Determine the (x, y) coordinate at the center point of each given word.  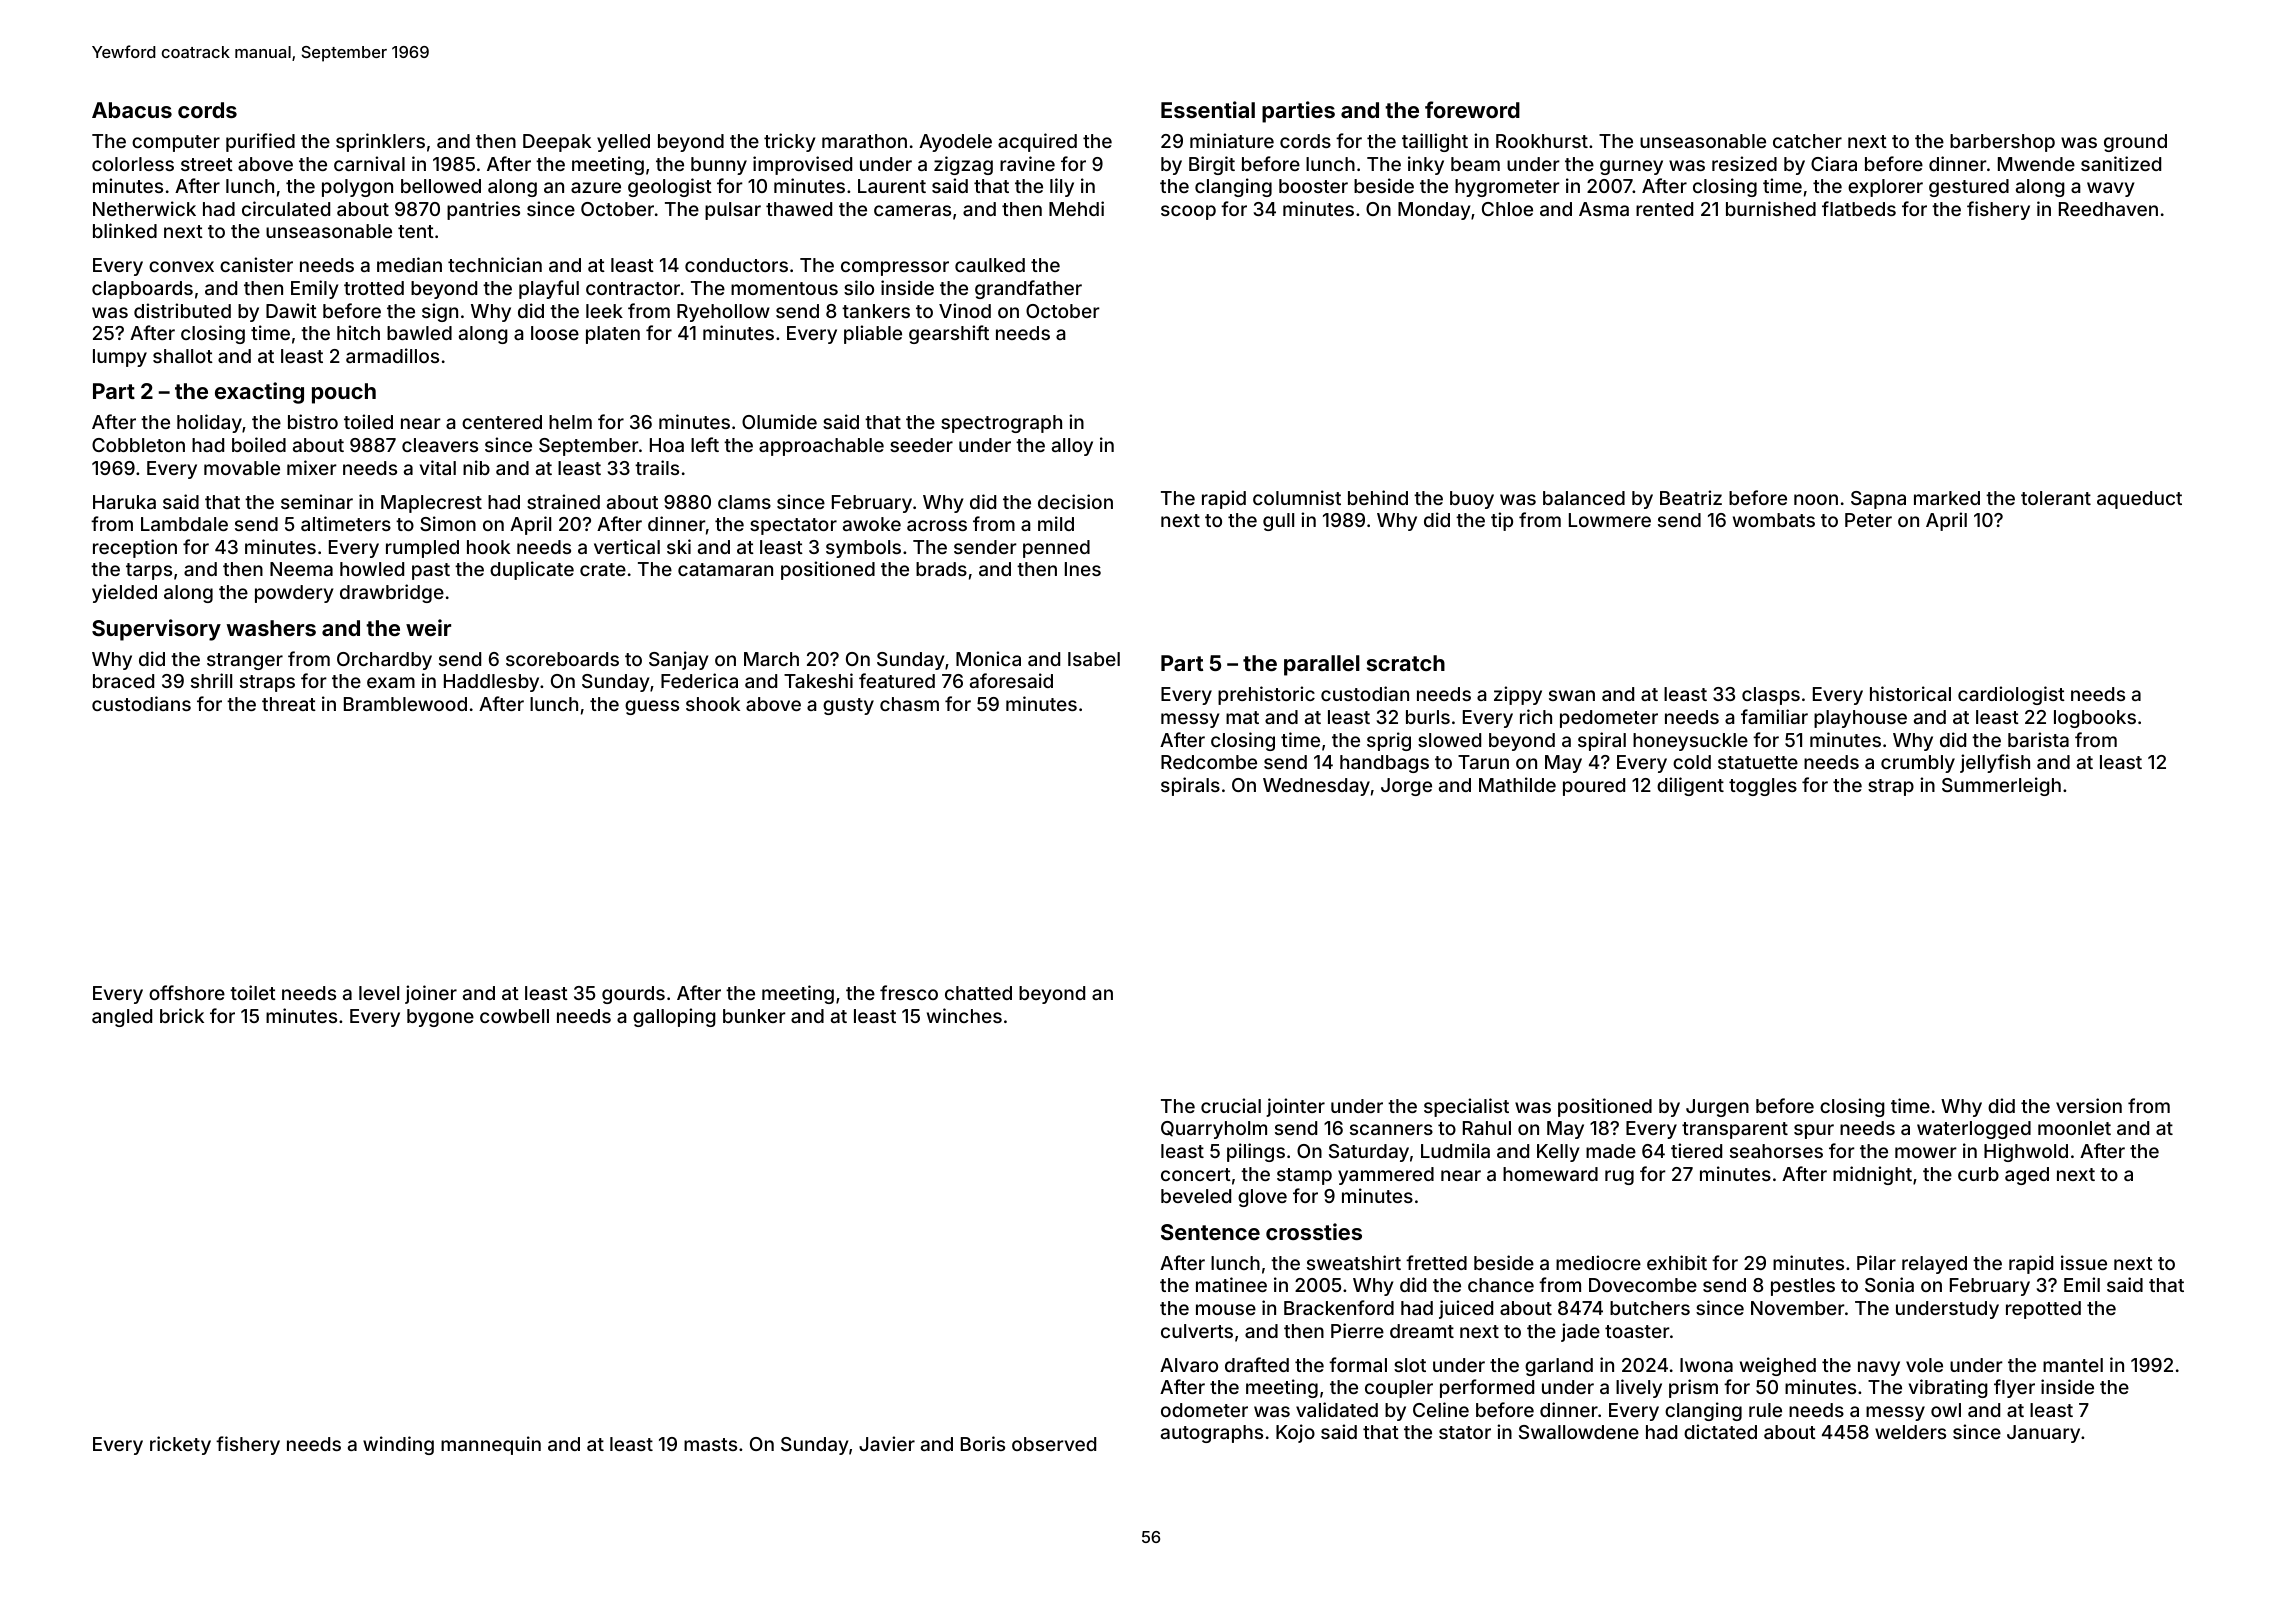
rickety (180, 1445)
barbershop (2002, 143)
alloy (1072, 447)
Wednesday (1316, 787)
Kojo (1295, 1433)
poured (1594, 787)
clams (744, 502)
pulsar (733, 211)
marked (1947, 498)
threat (289, 704)
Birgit (1212, 165)
